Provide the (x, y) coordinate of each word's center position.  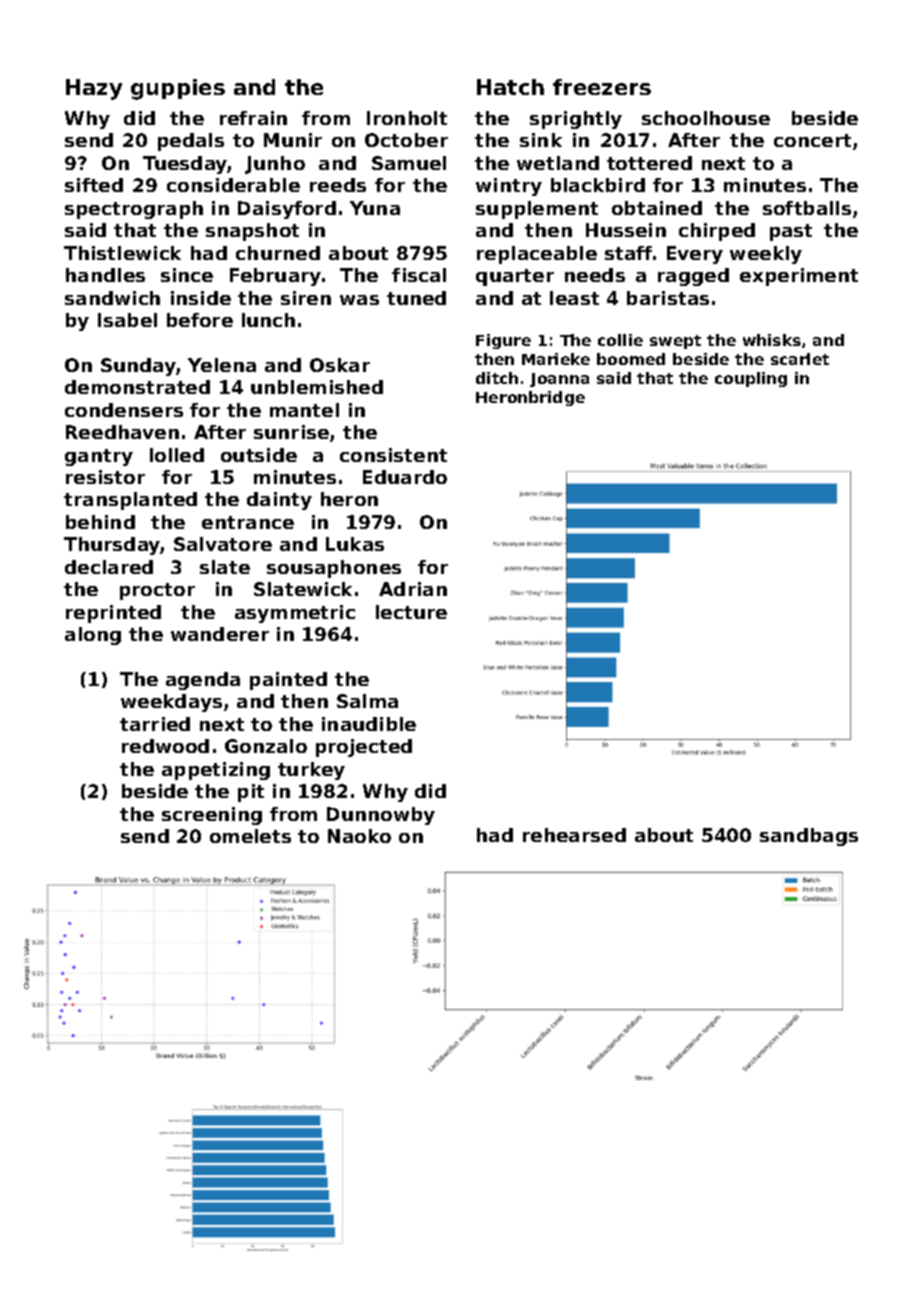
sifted (94, 185)
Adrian (413, 589)
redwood (165, 746)
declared (109, 567)
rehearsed (574, 835)
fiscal (419, 275)
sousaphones (334, 569)
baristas (668, 298)
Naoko (359, 836)
